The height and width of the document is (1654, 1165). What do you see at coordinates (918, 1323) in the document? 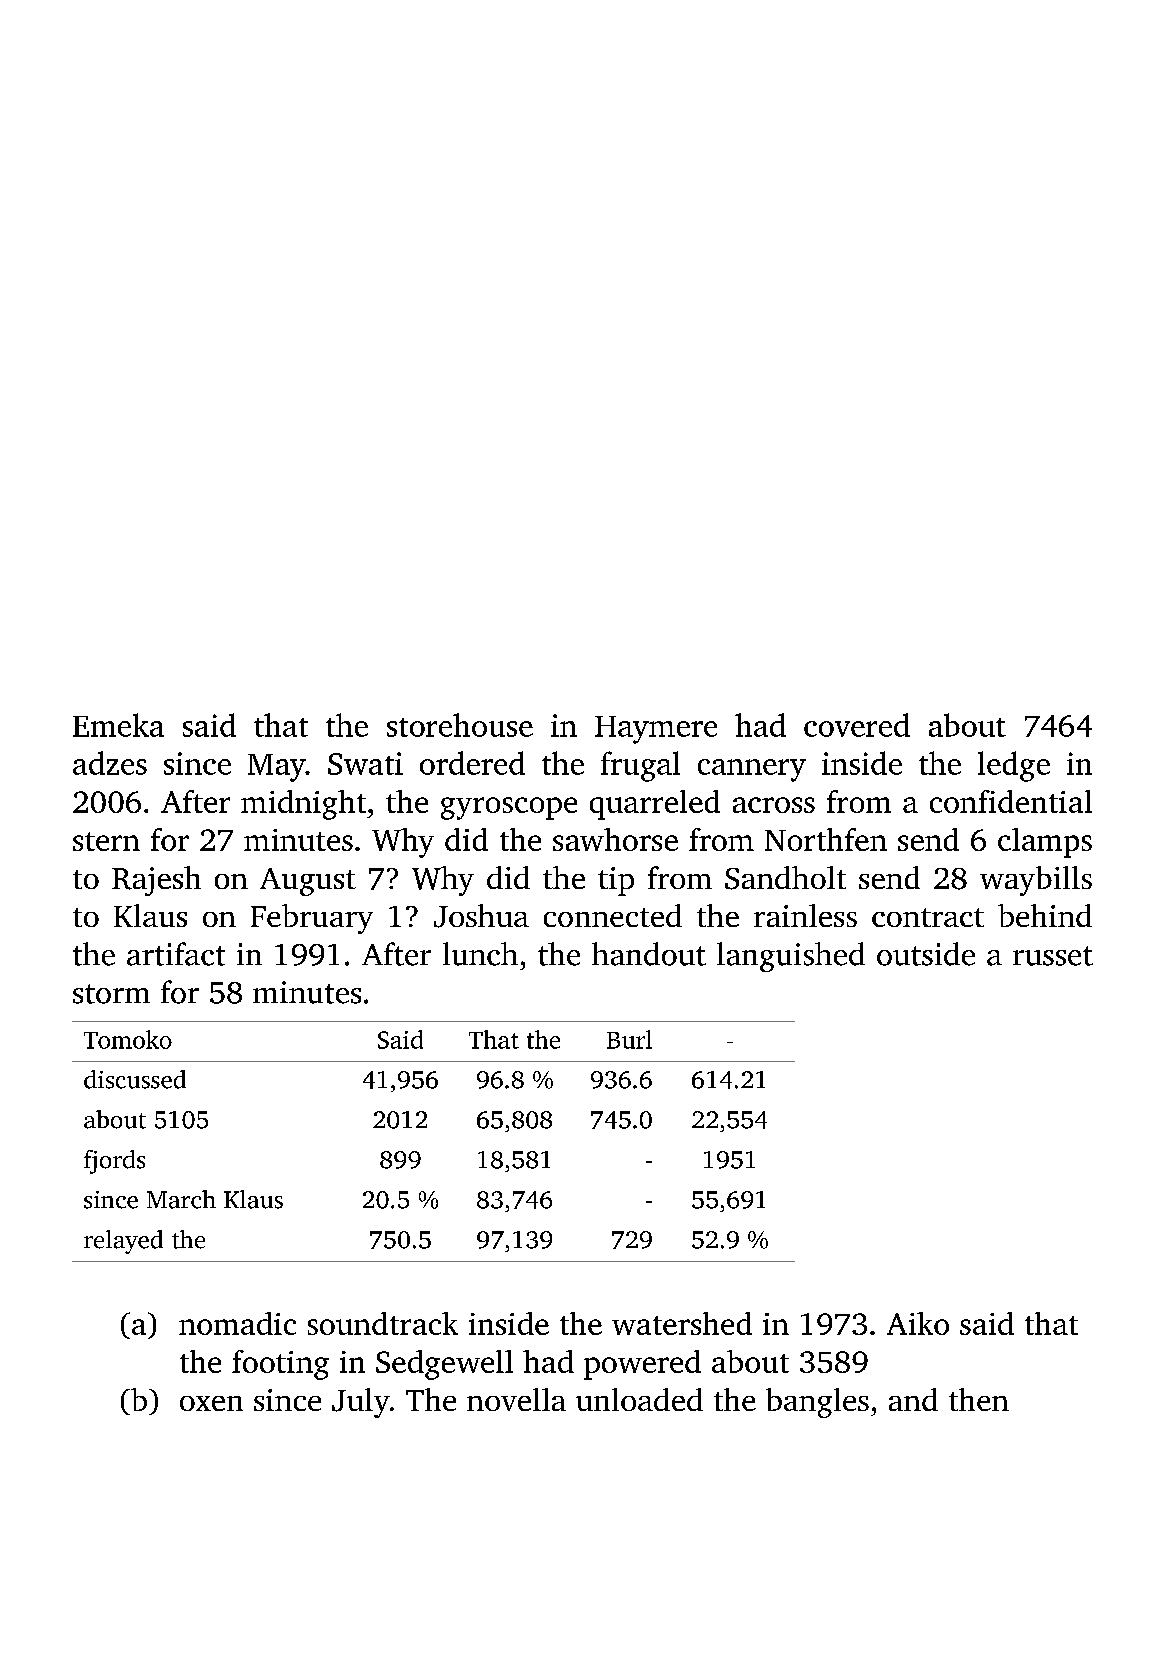
I see `Aiko` at bounding box center [918, 1323].
